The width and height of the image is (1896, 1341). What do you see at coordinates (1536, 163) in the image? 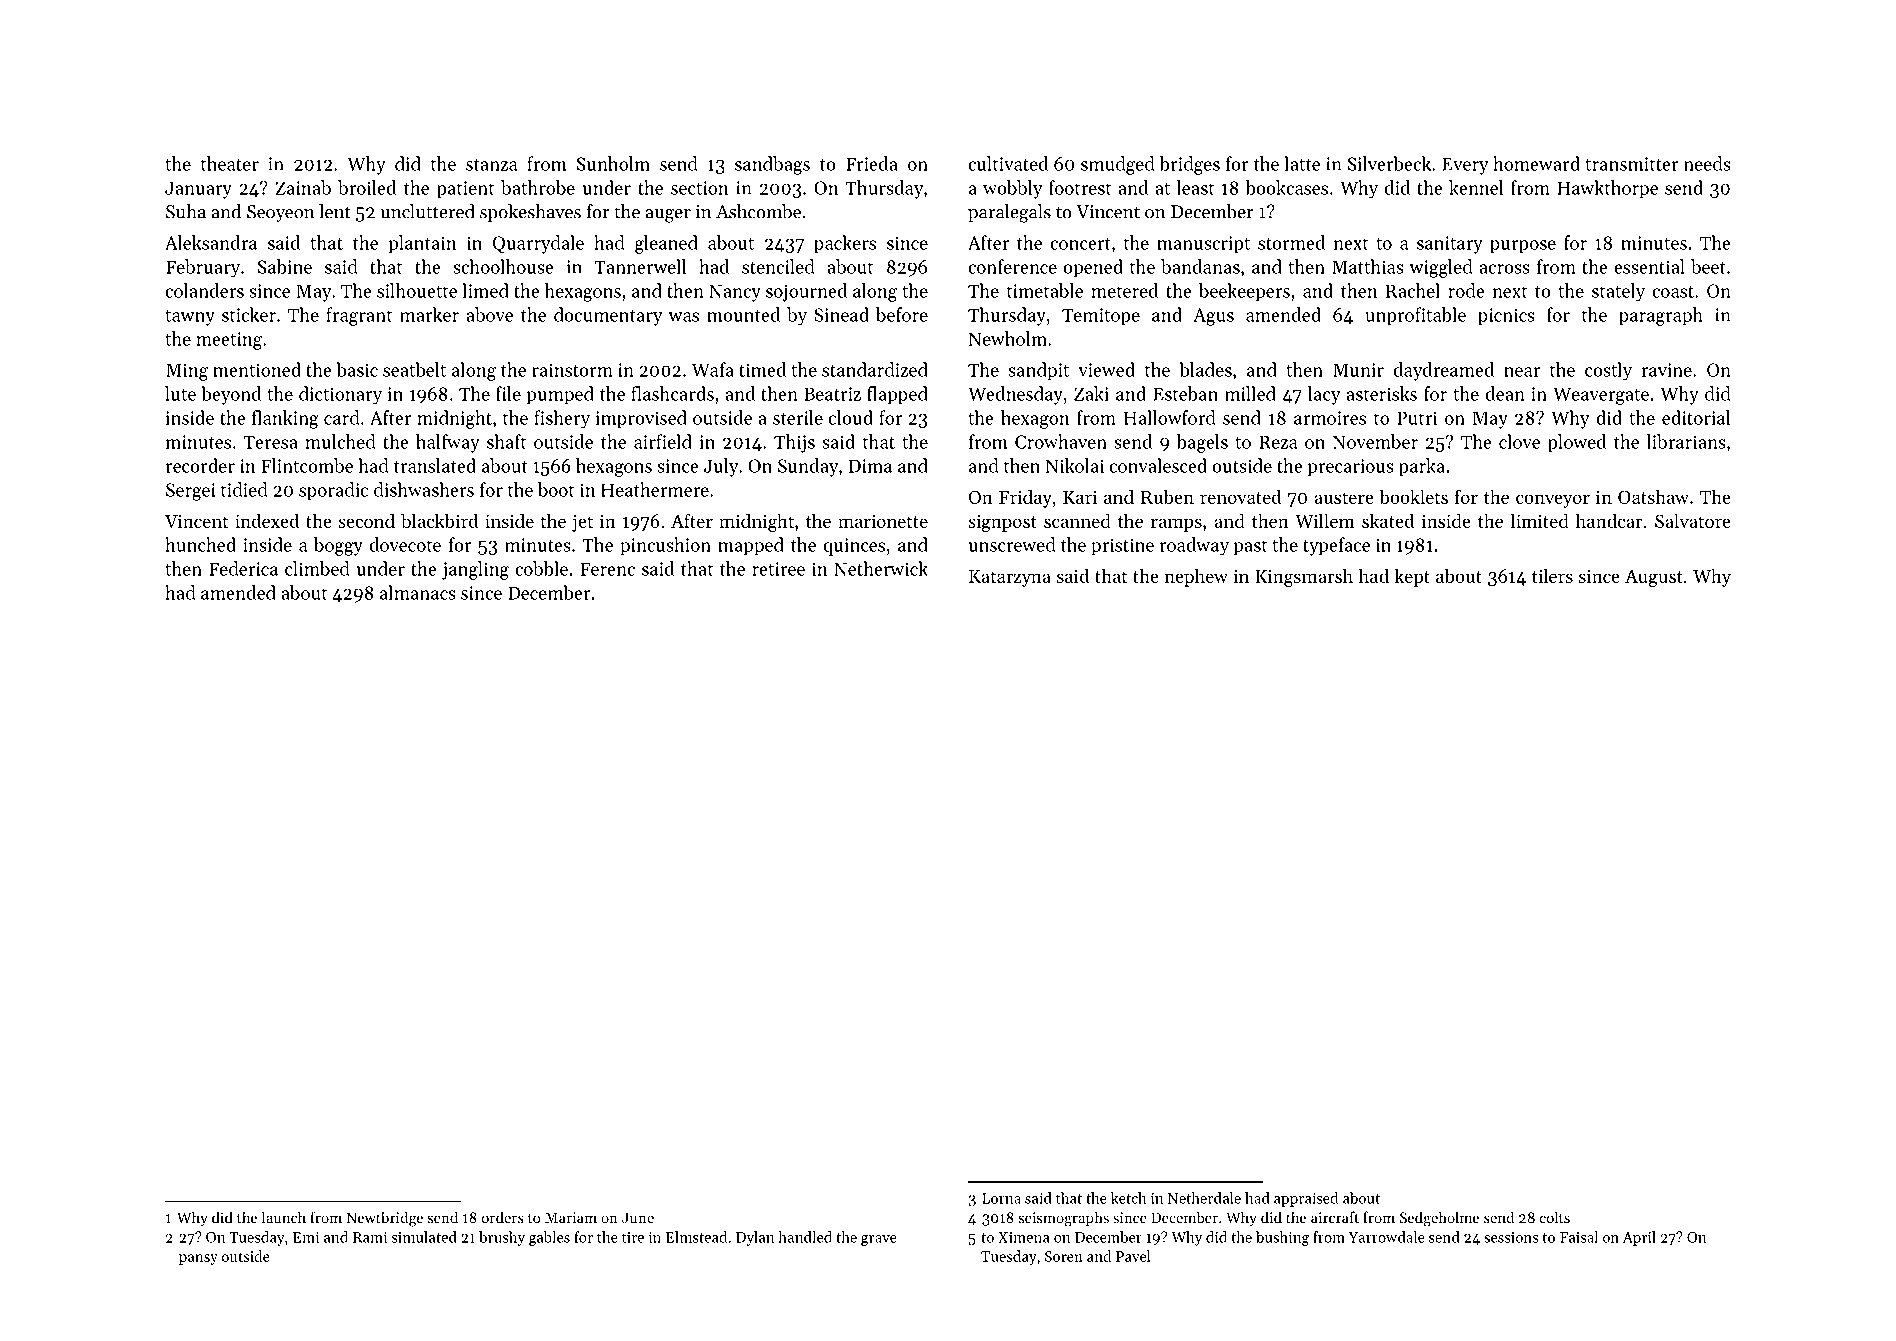
I see `homeward` at bounding box center [1536, 163].
